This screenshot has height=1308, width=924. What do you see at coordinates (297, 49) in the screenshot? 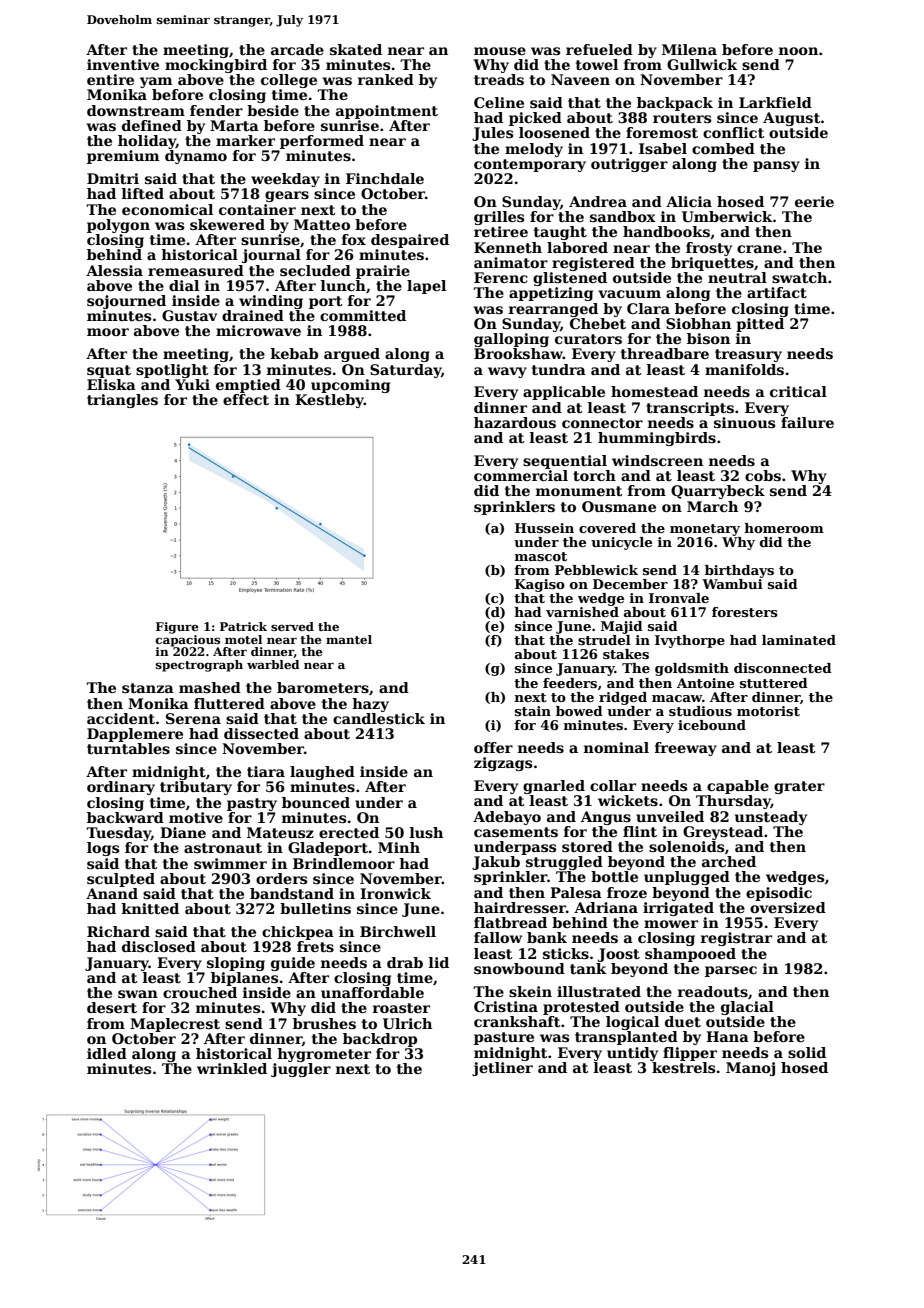
I see `arcade` at bounding box center [297, 49].
